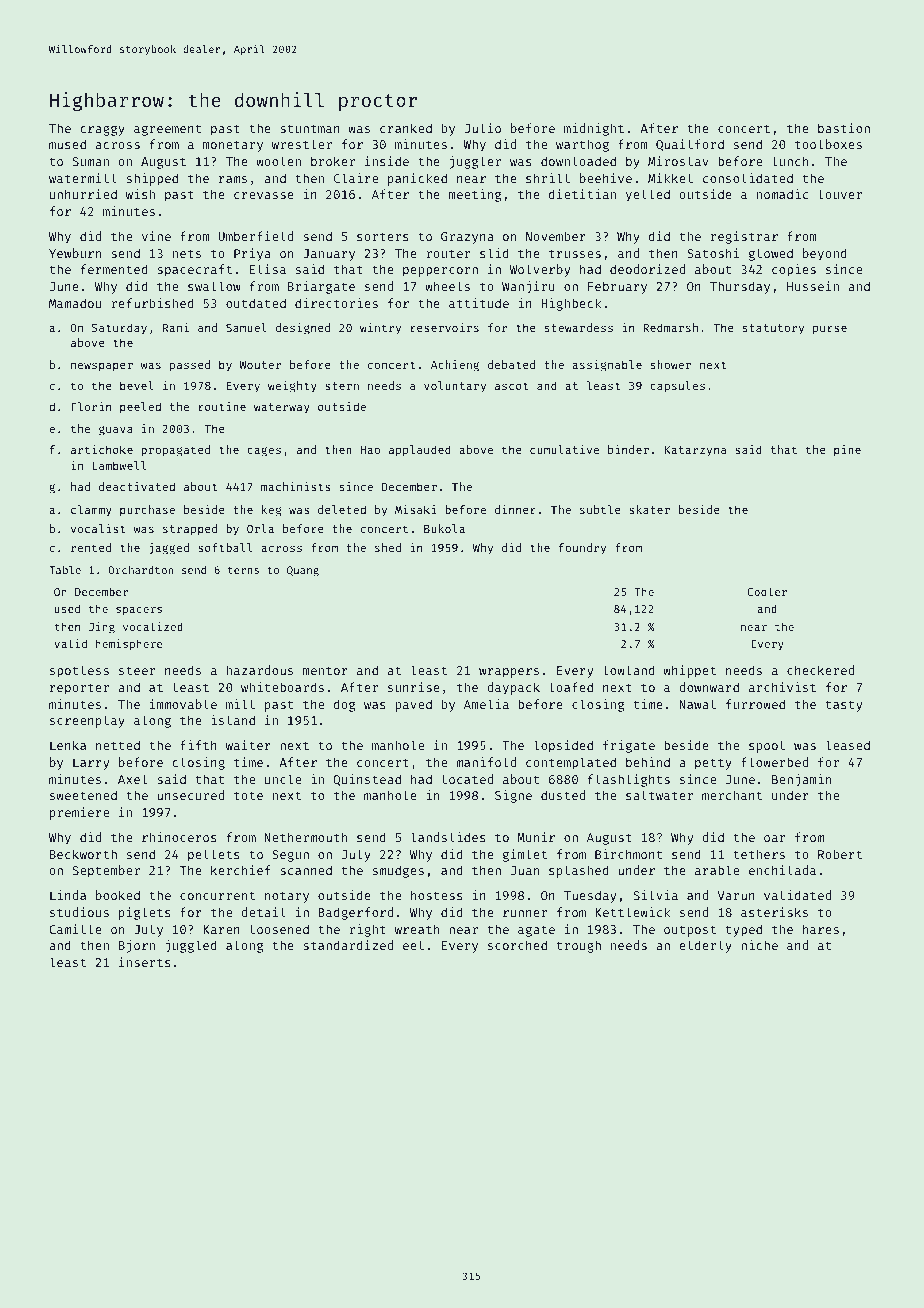  Describe the element at coordinates (303, 571) in the image. I see `Quang` at that location.
